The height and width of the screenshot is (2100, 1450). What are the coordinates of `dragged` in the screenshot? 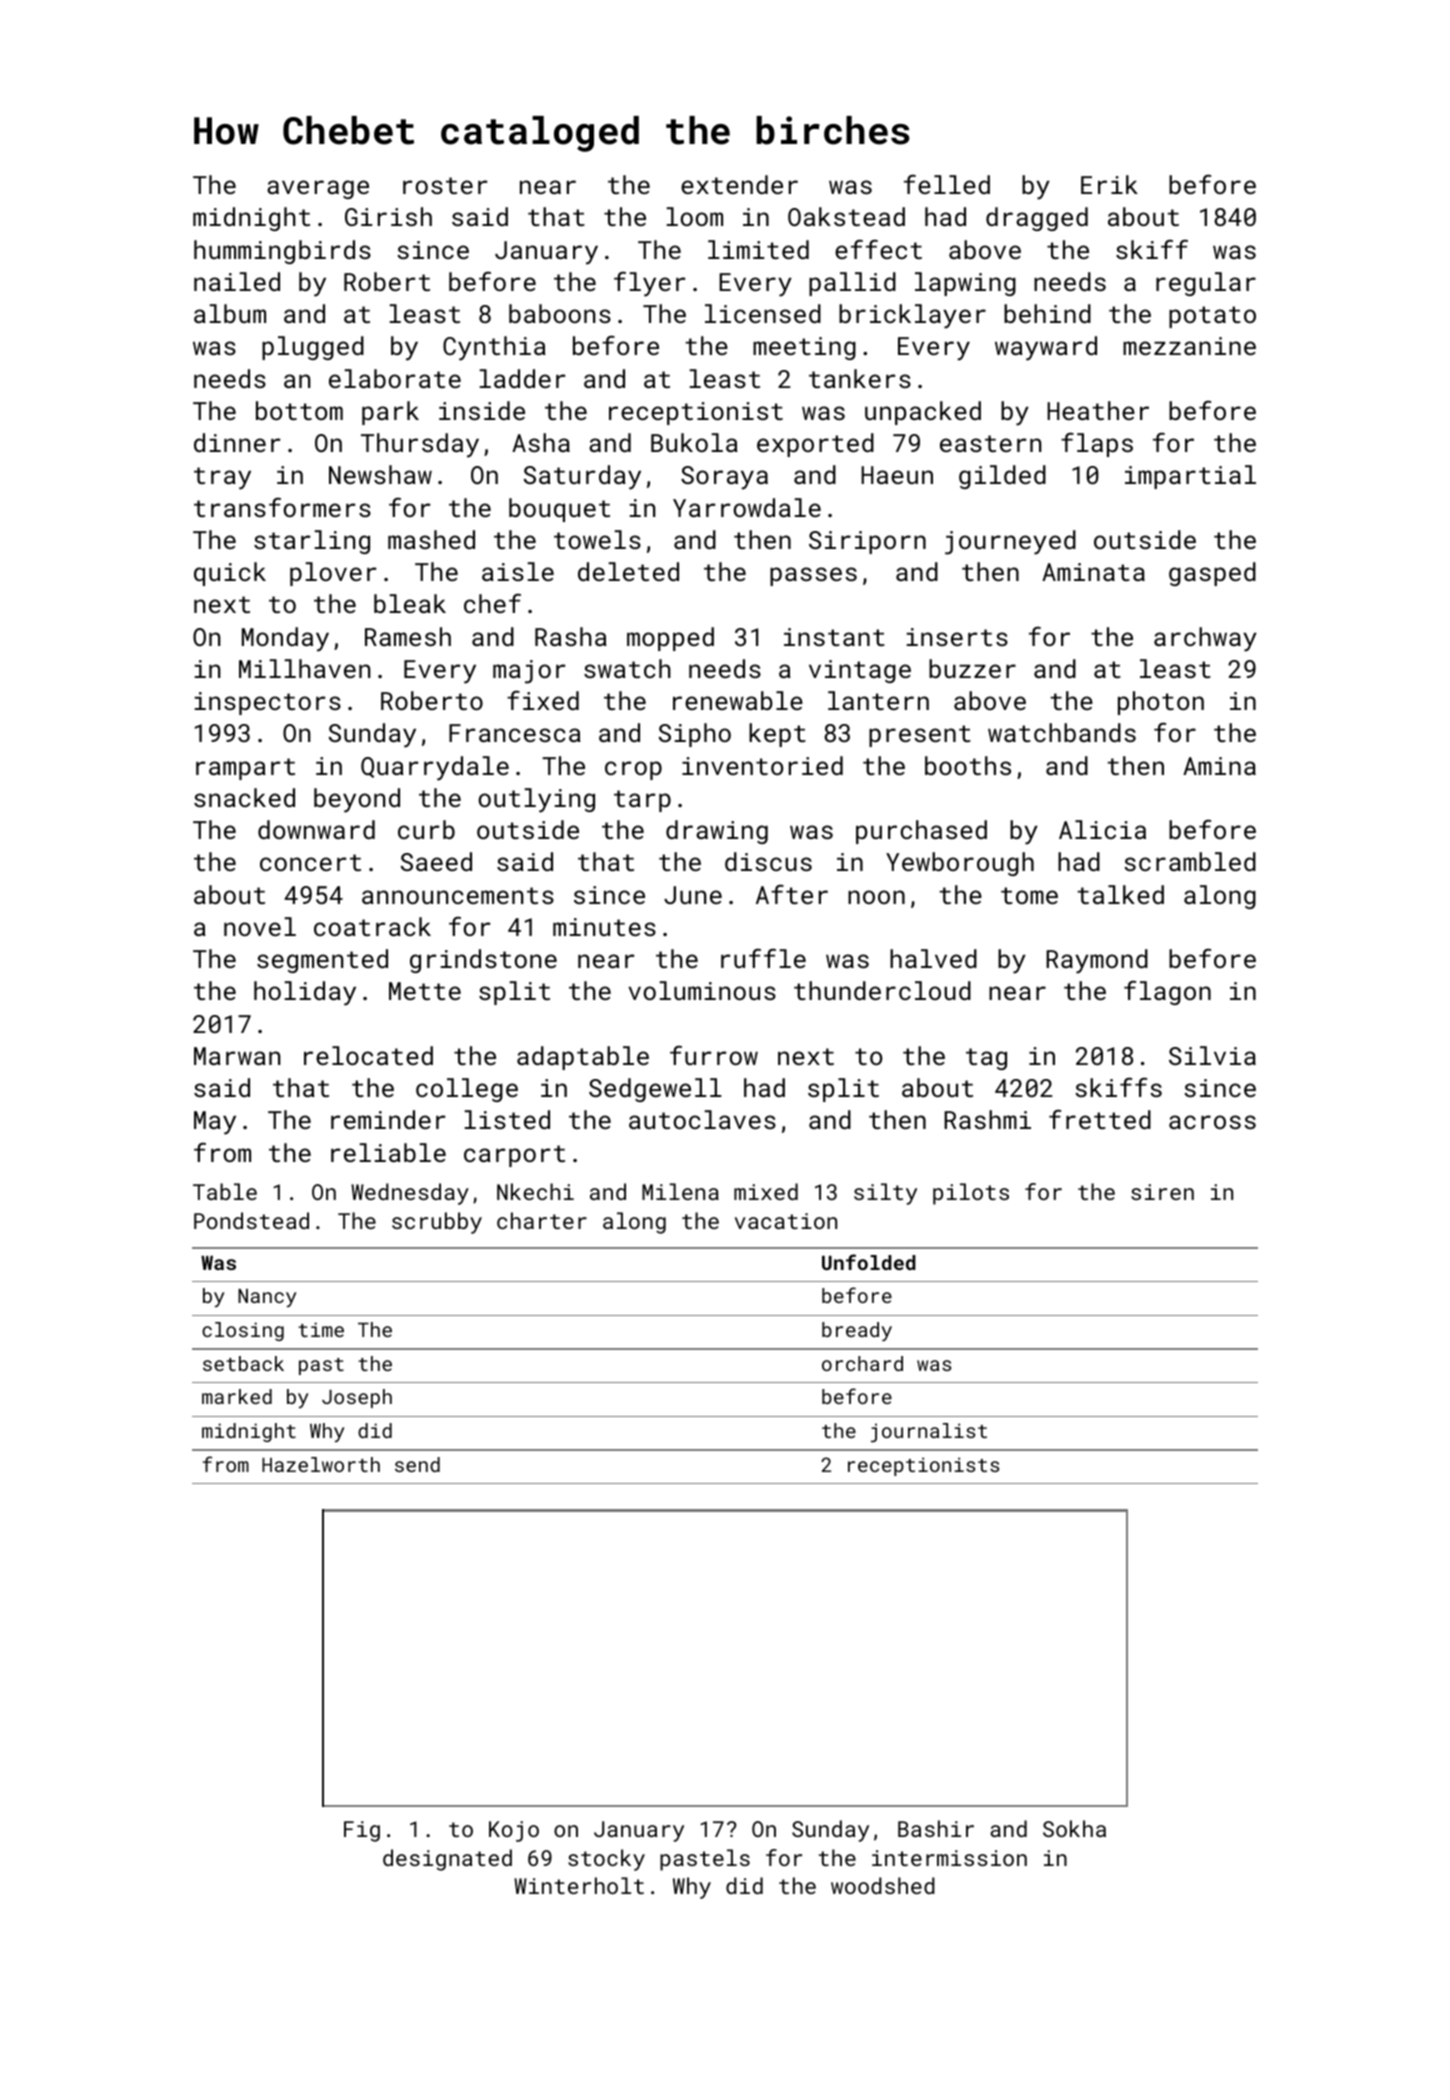 It's located at (1037, 219).
